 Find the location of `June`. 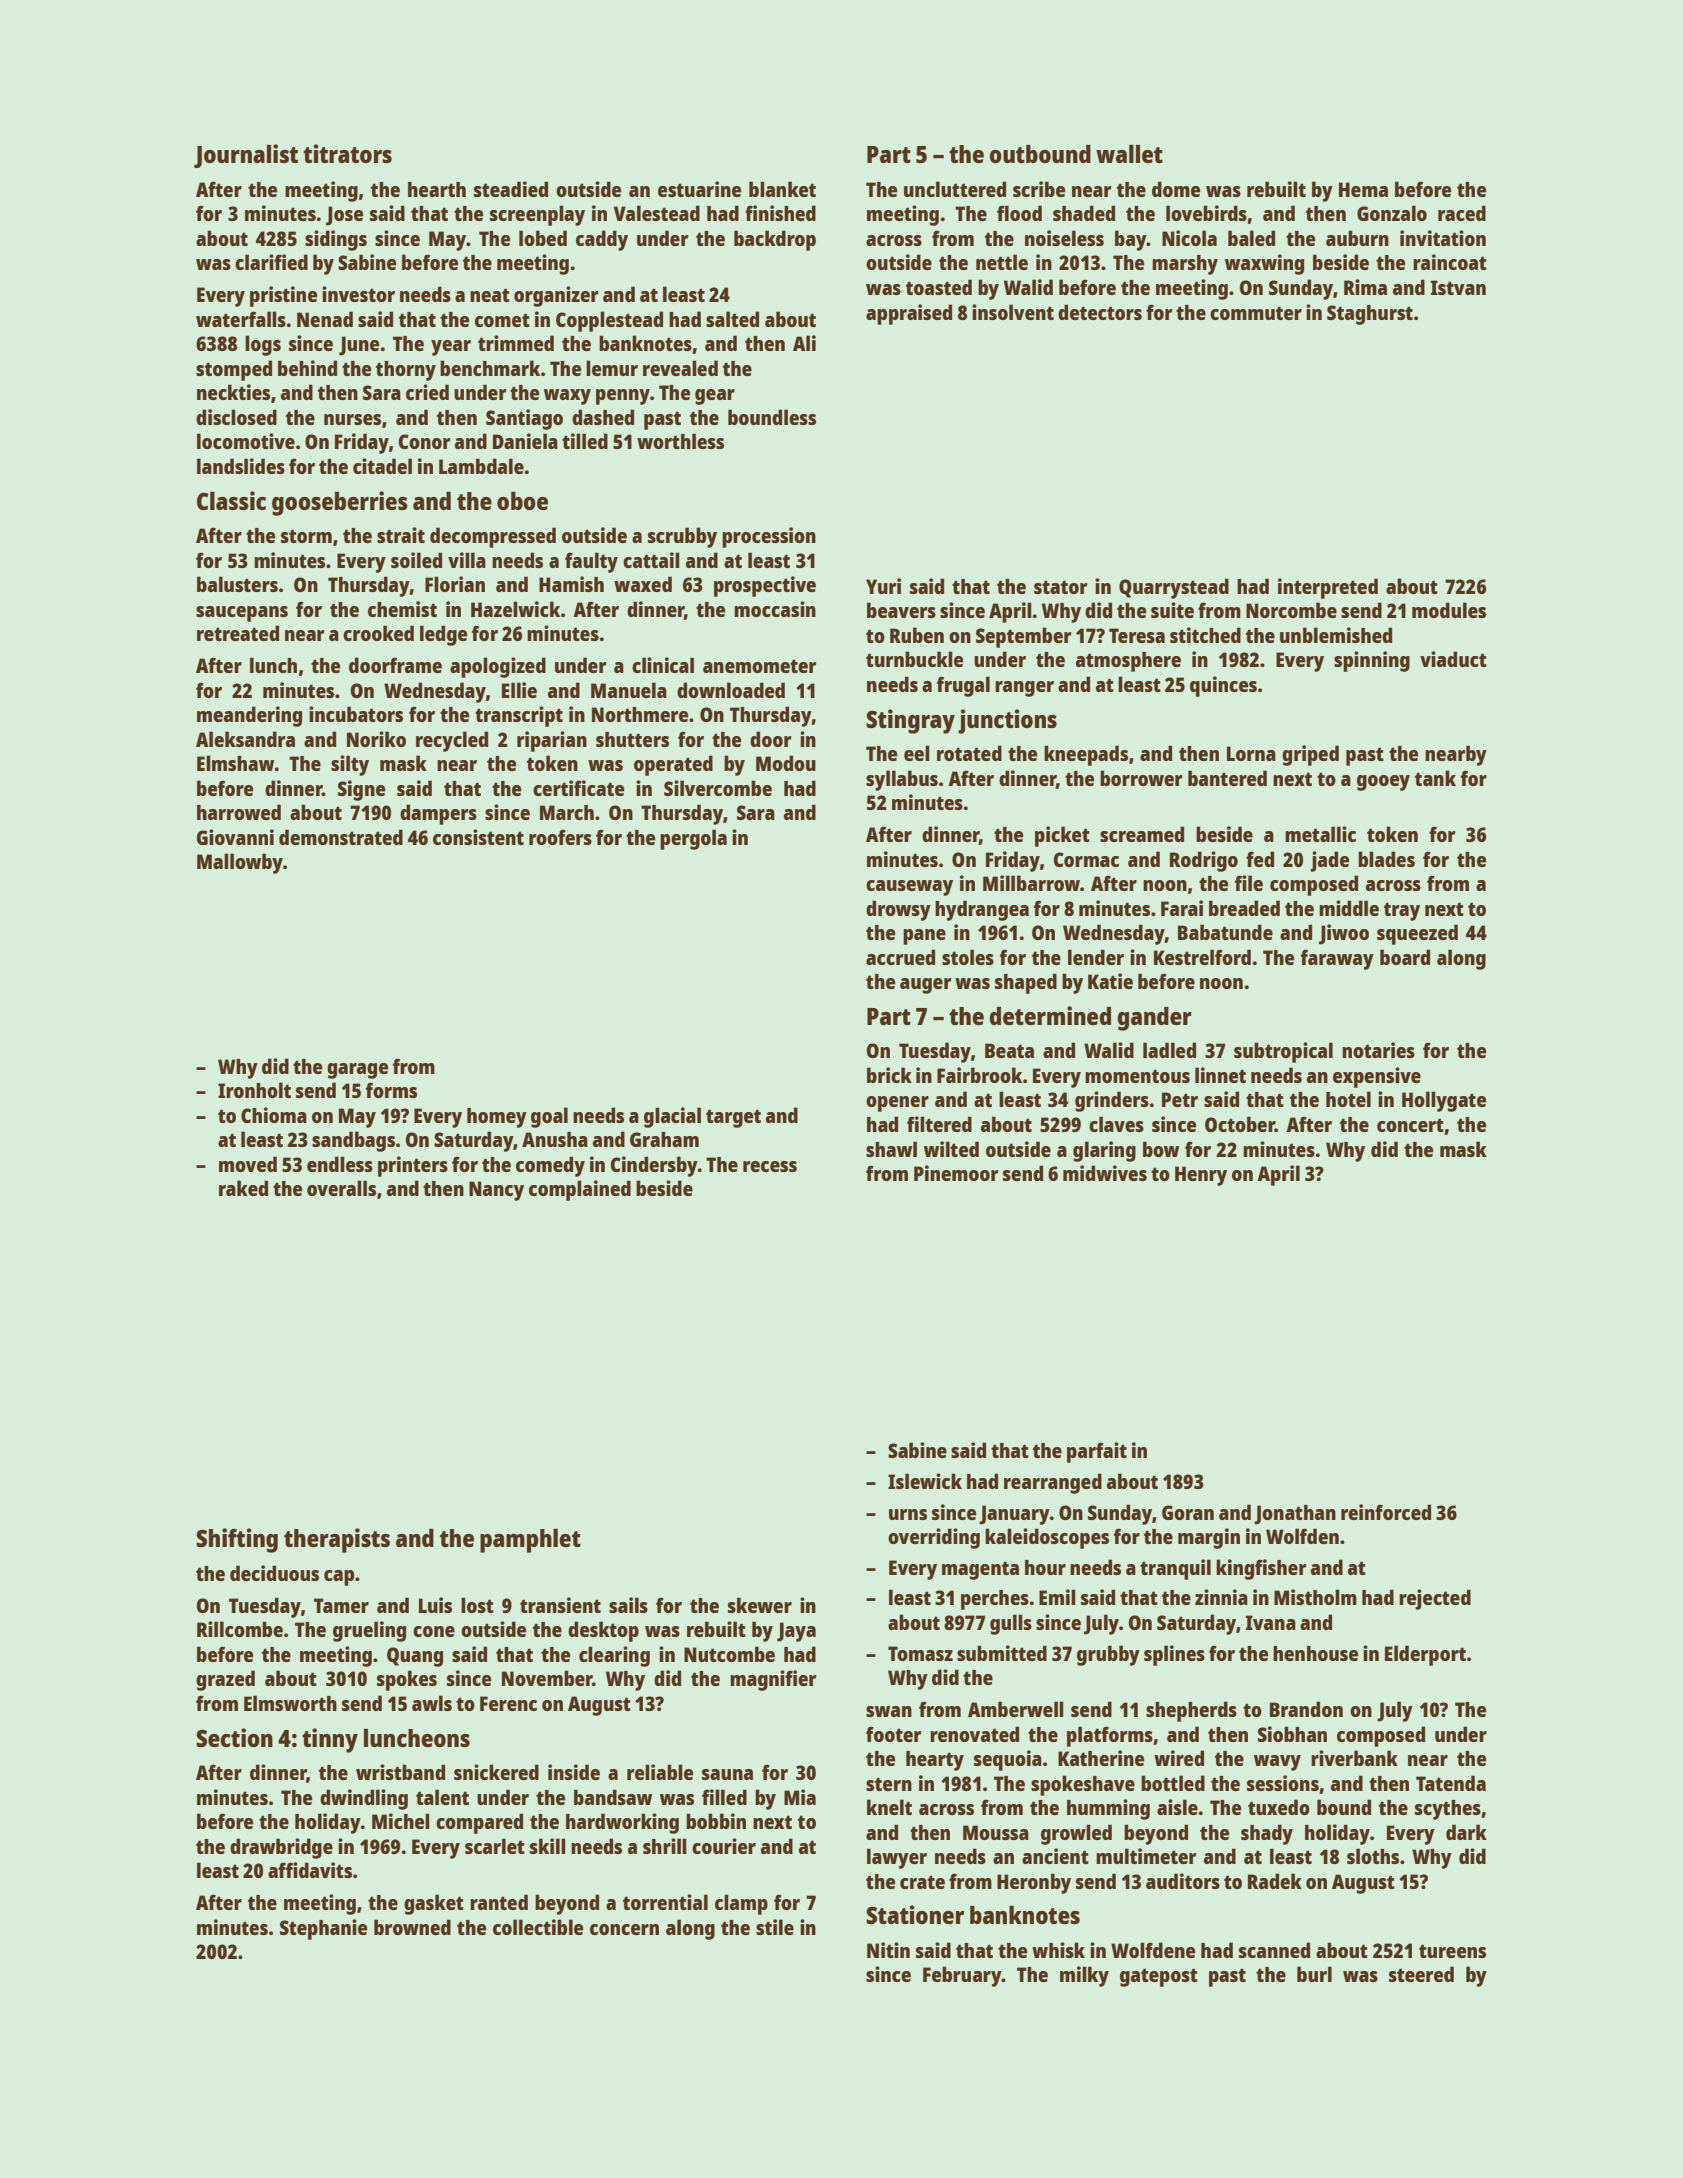

June is located at coordinates (359, 346).
